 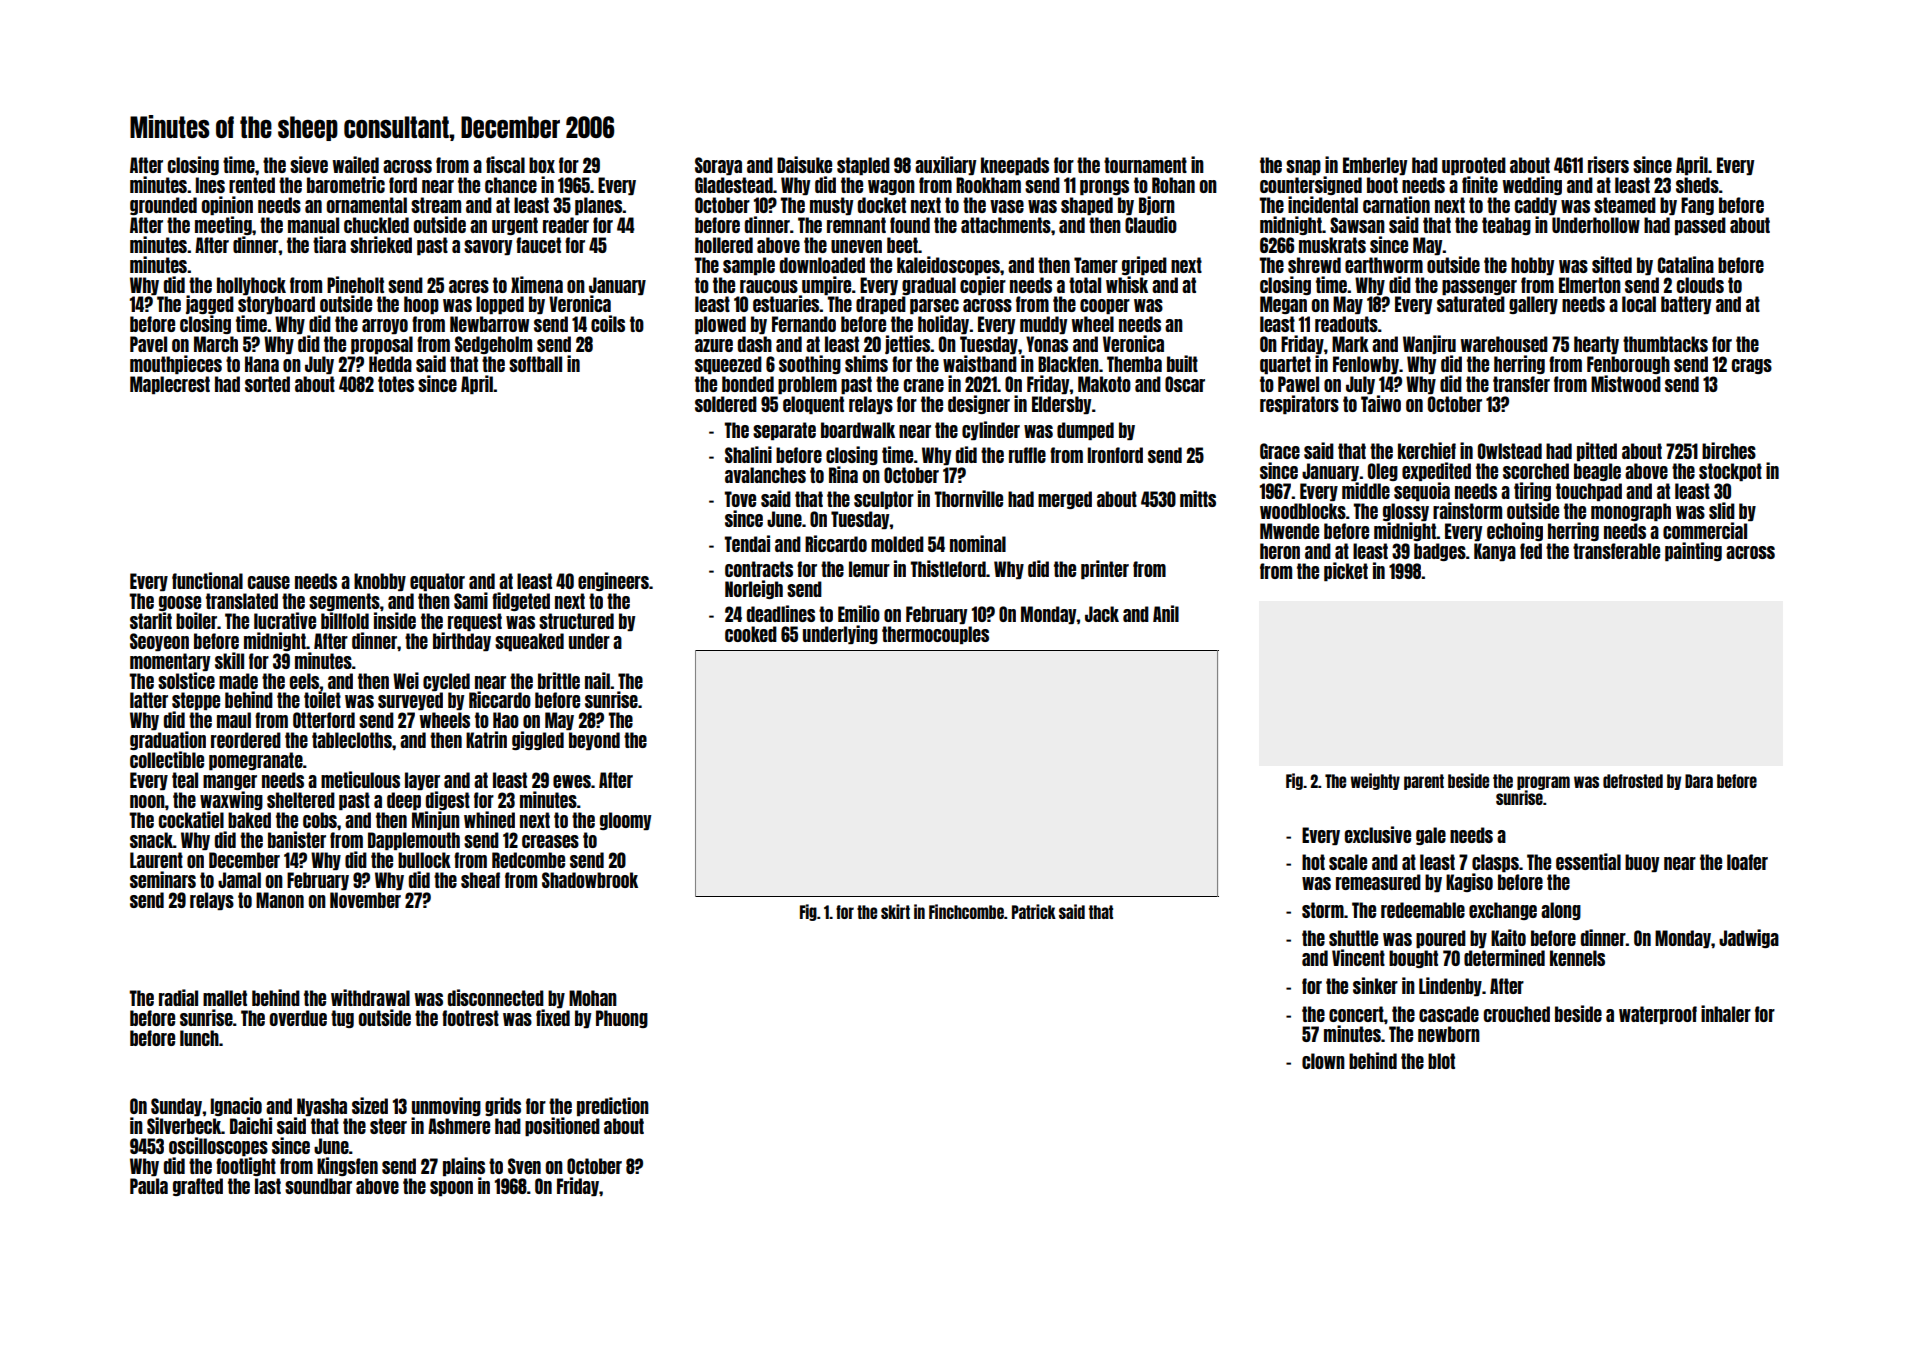 I want to click on earthworm, so click(x=1384, y=265).
